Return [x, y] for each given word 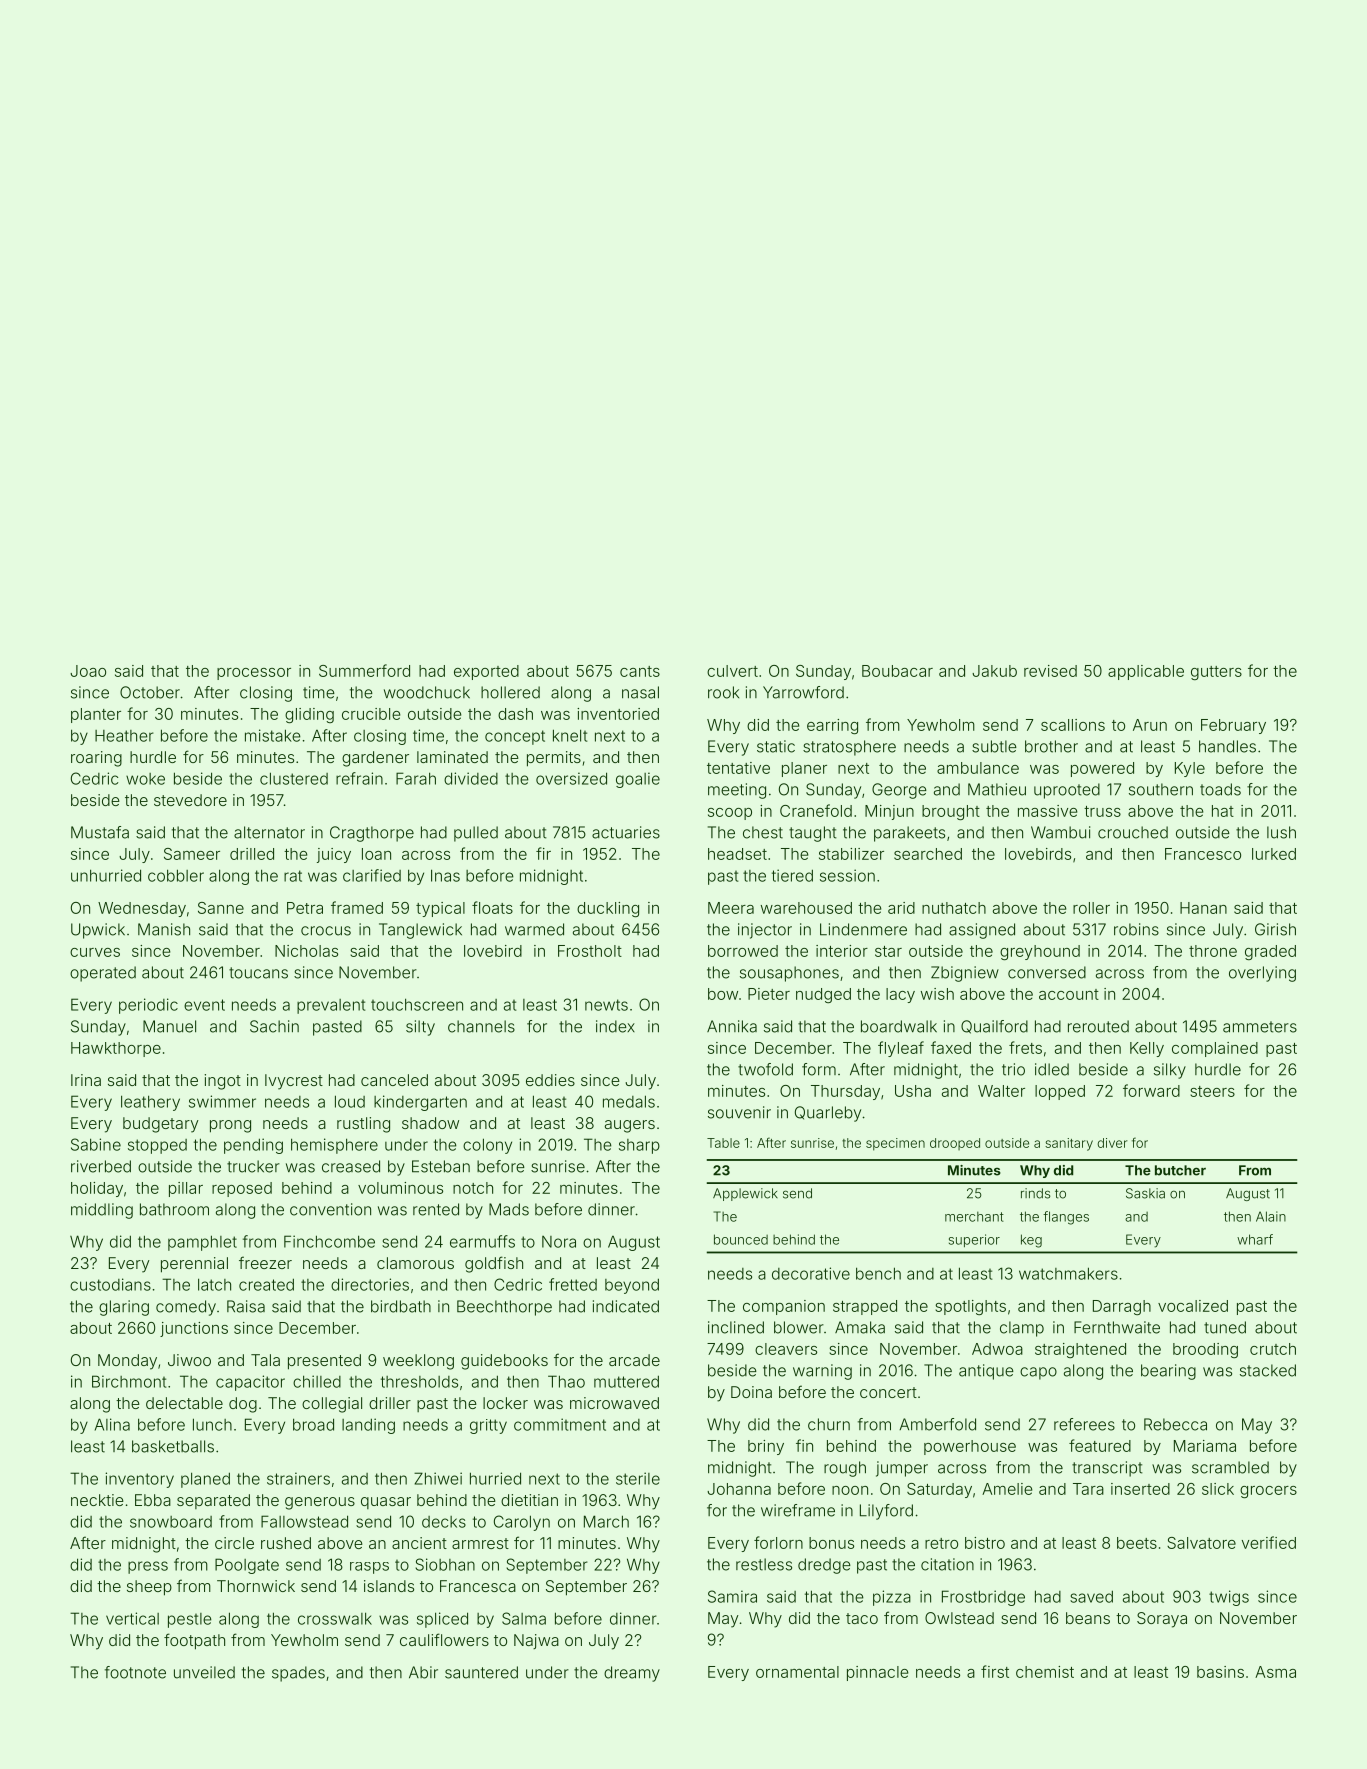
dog [243, 1405]
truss [1102, 811]
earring [832, 726]
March [606, 1521]
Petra [305, 908]
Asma [1275, 1672]
